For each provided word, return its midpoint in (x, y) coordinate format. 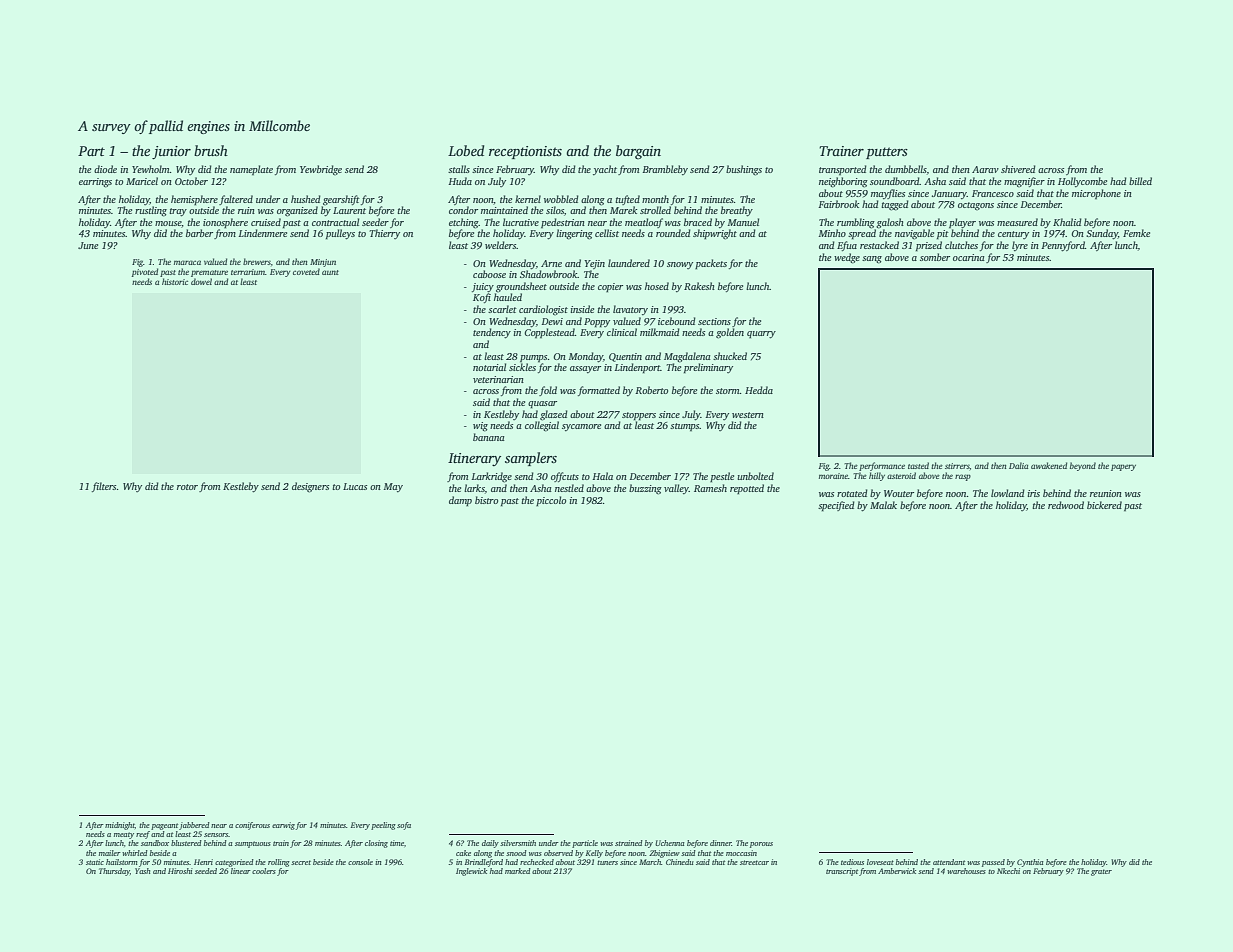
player (962, 223)
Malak (883, 505)
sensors (216, 835)
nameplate (251, 170)
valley (676, 489)
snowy (680, 265)
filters (104, 487)
